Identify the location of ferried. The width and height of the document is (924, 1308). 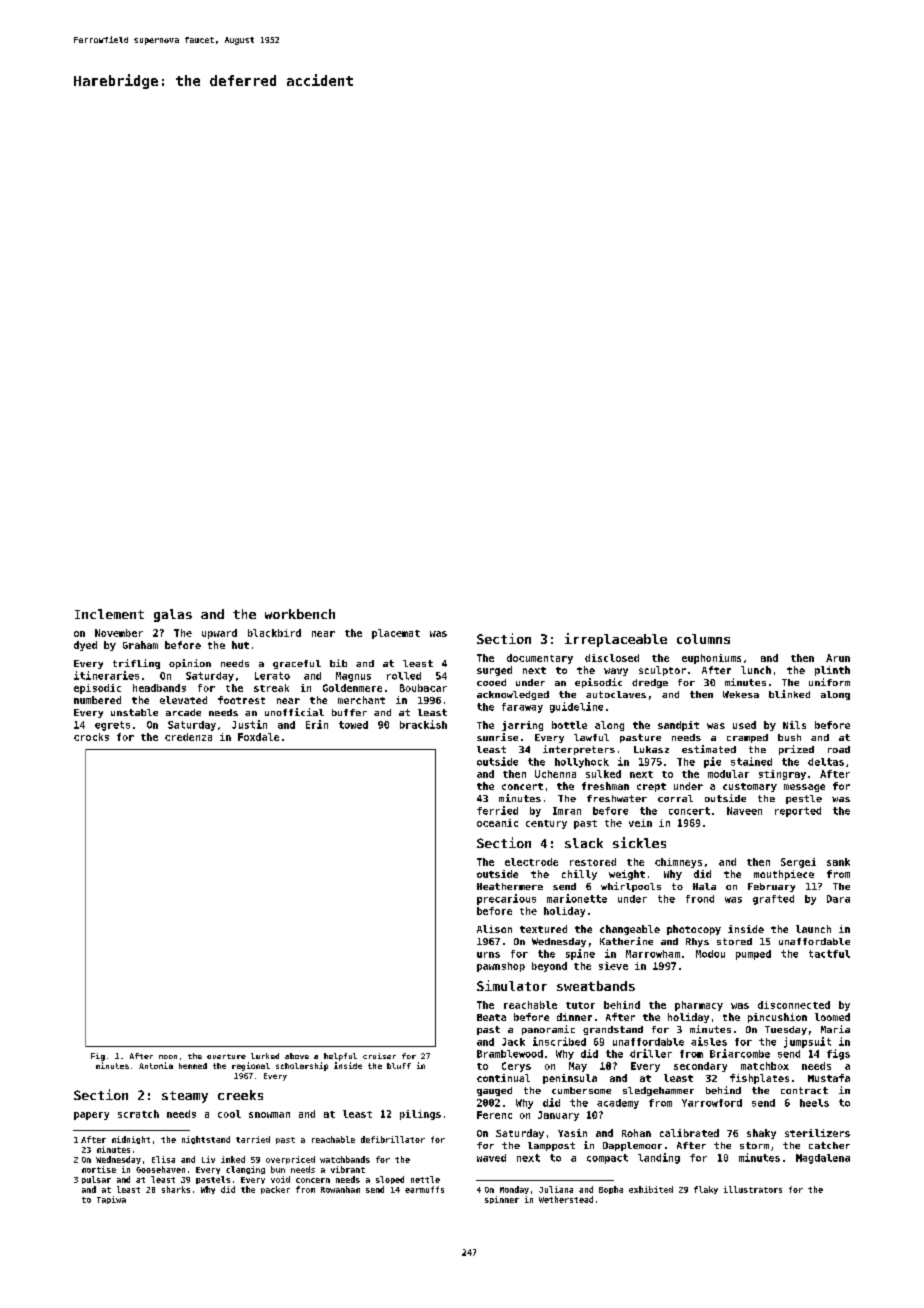
(497, 810).
